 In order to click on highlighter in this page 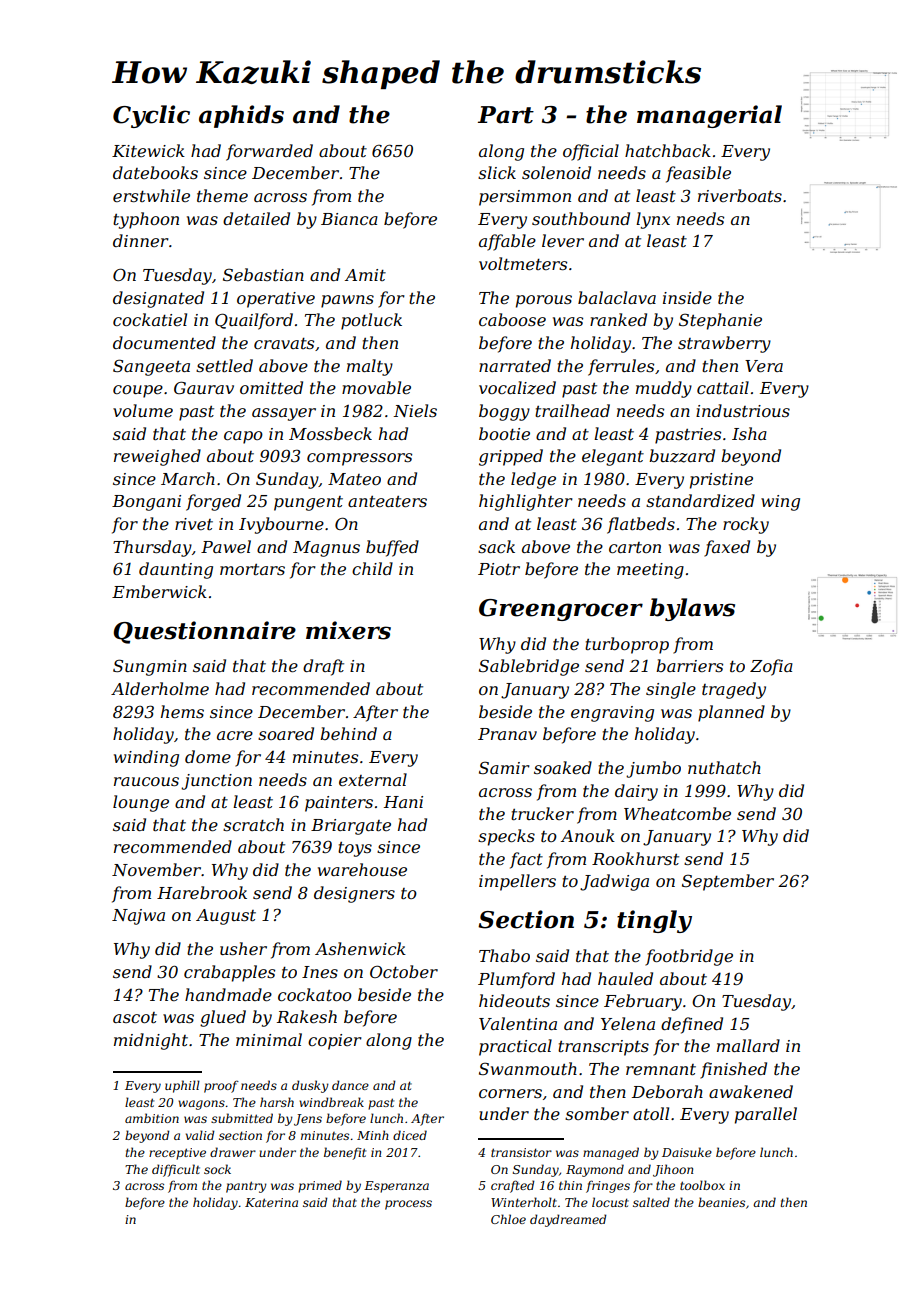, I will do `click(526, 502)`.
